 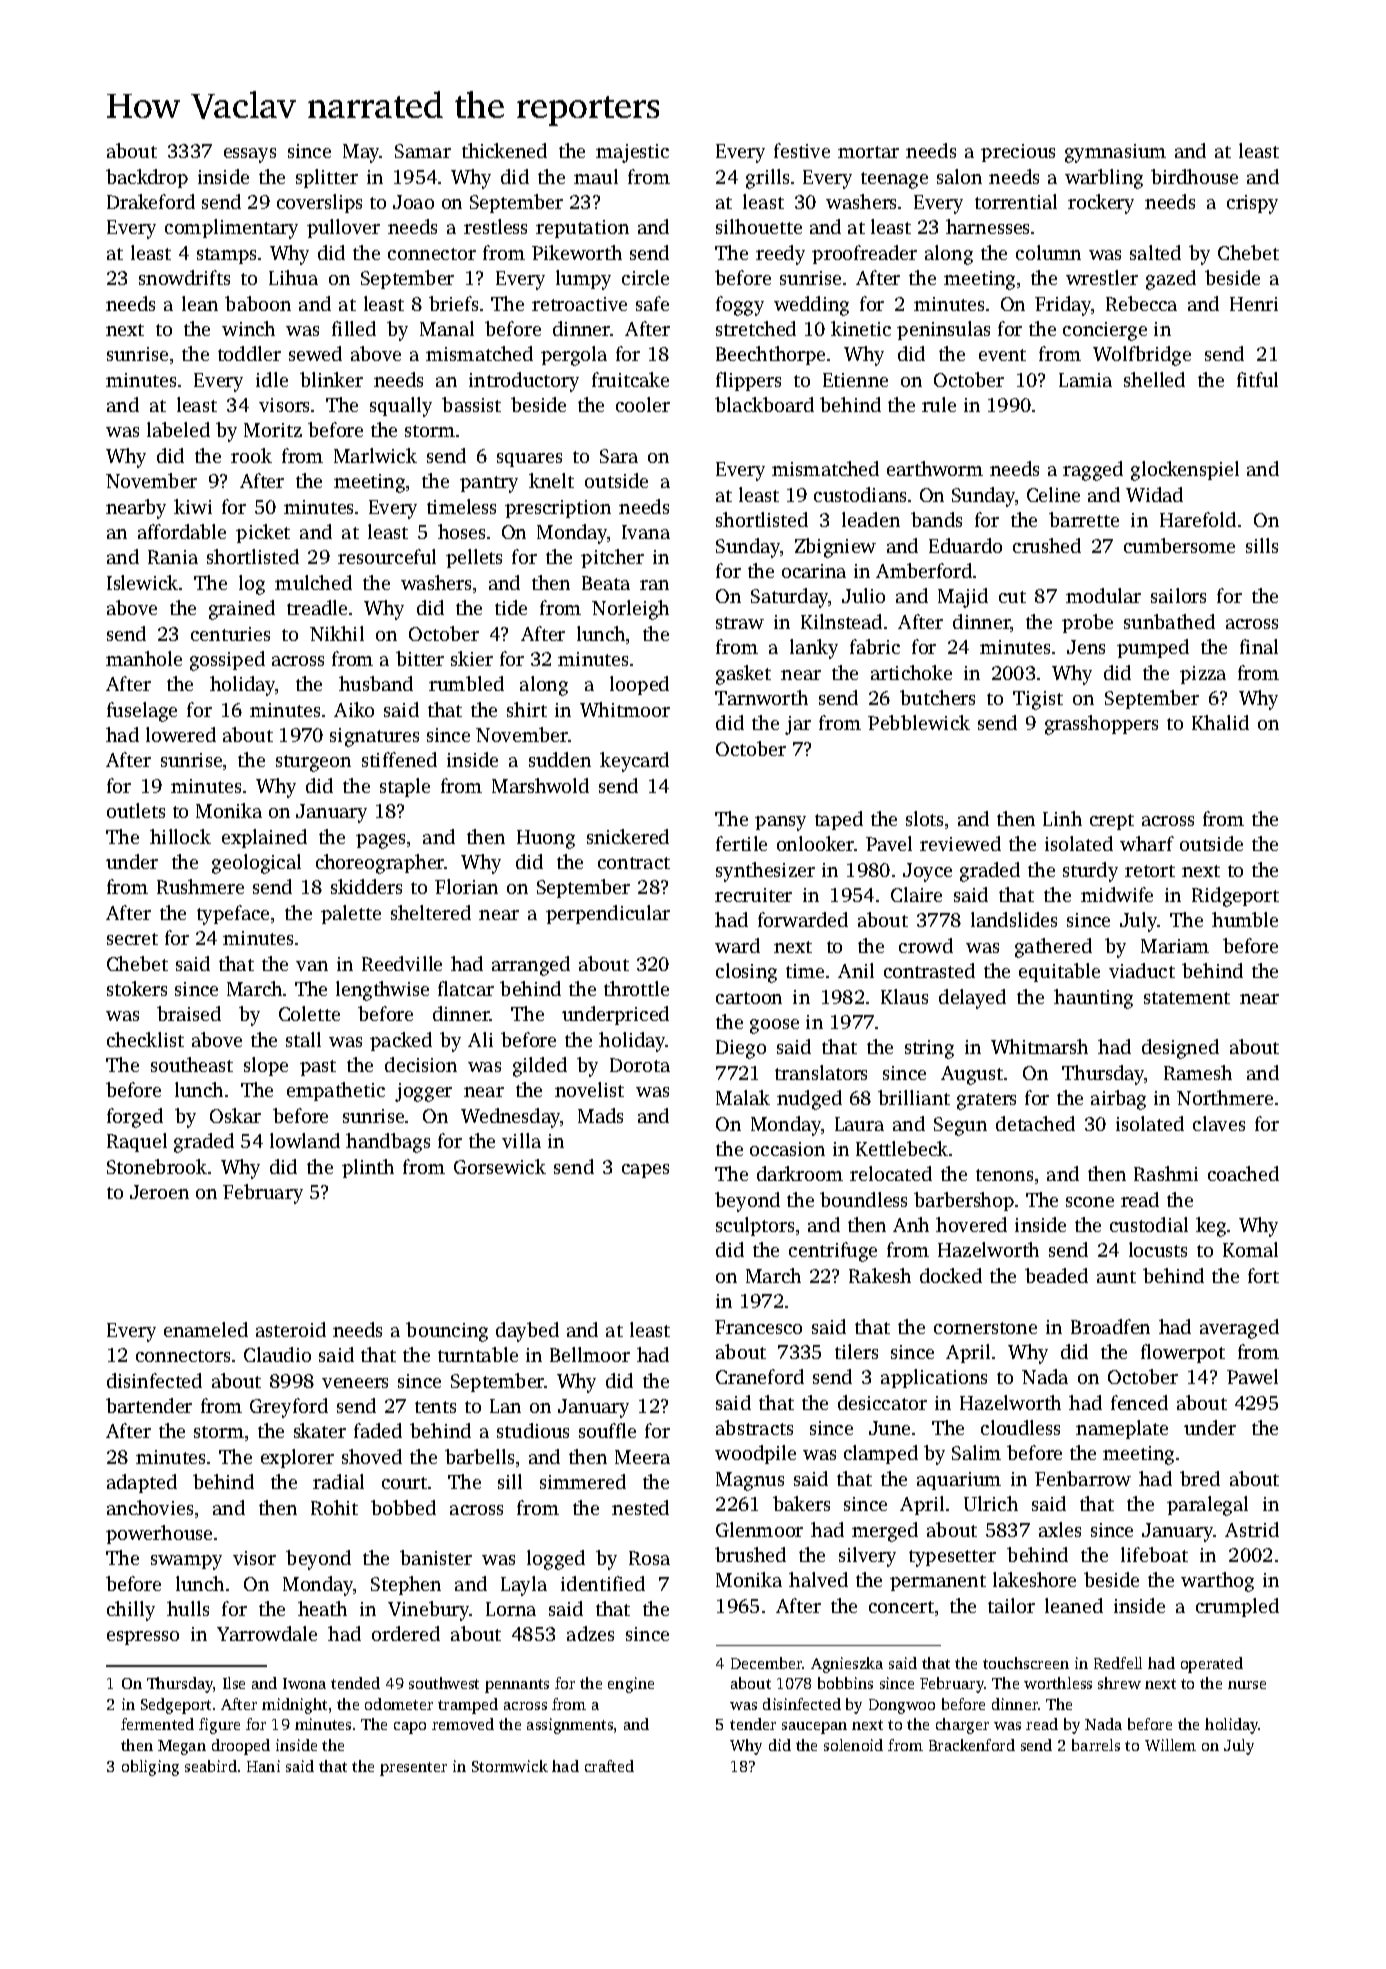 What do you see at coordinates (354, 709) in the document?
I see `Aiko` at bounding box center [354, 709].
